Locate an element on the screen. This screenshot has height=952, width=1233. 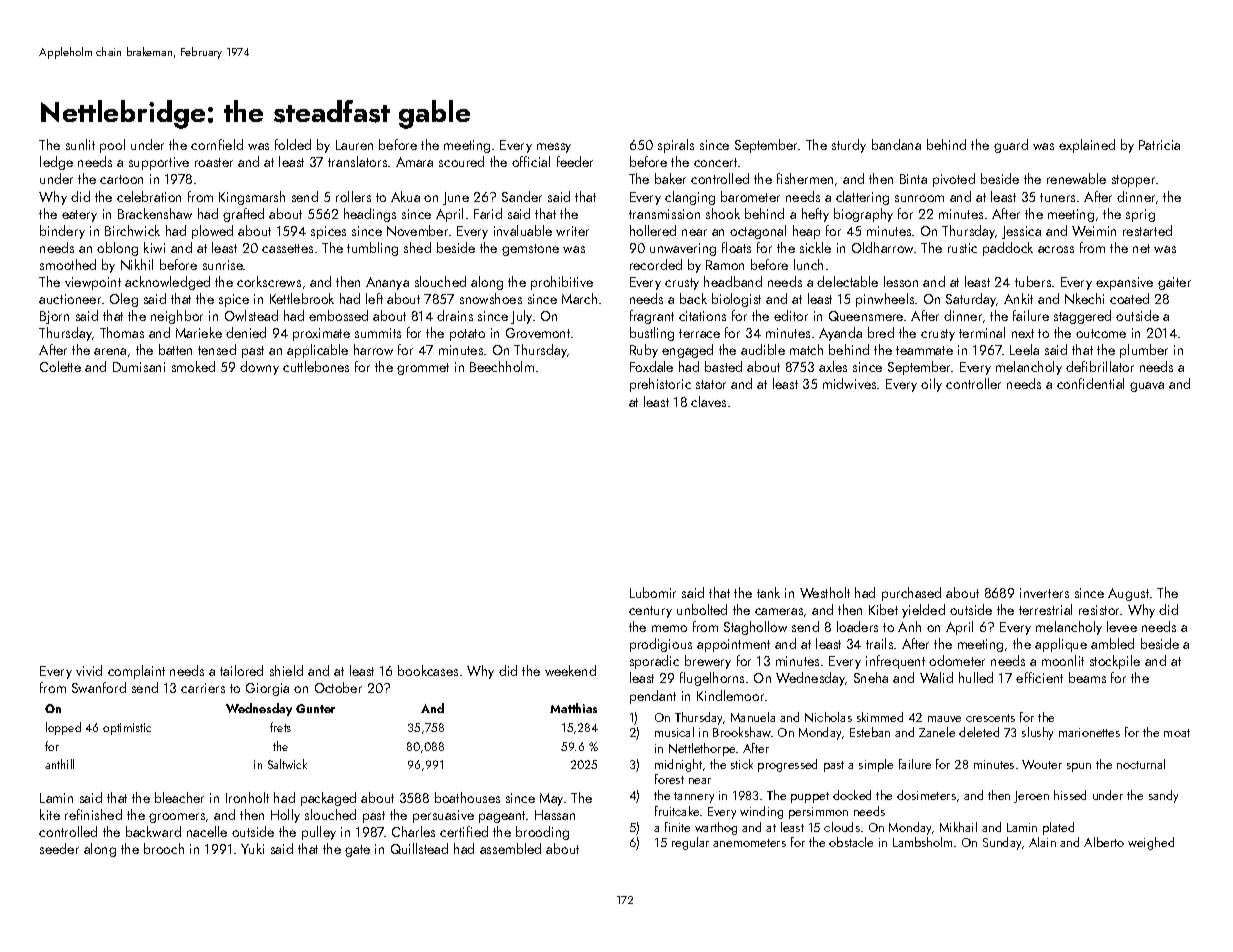
Sander is located at coordinates (522, 196).
